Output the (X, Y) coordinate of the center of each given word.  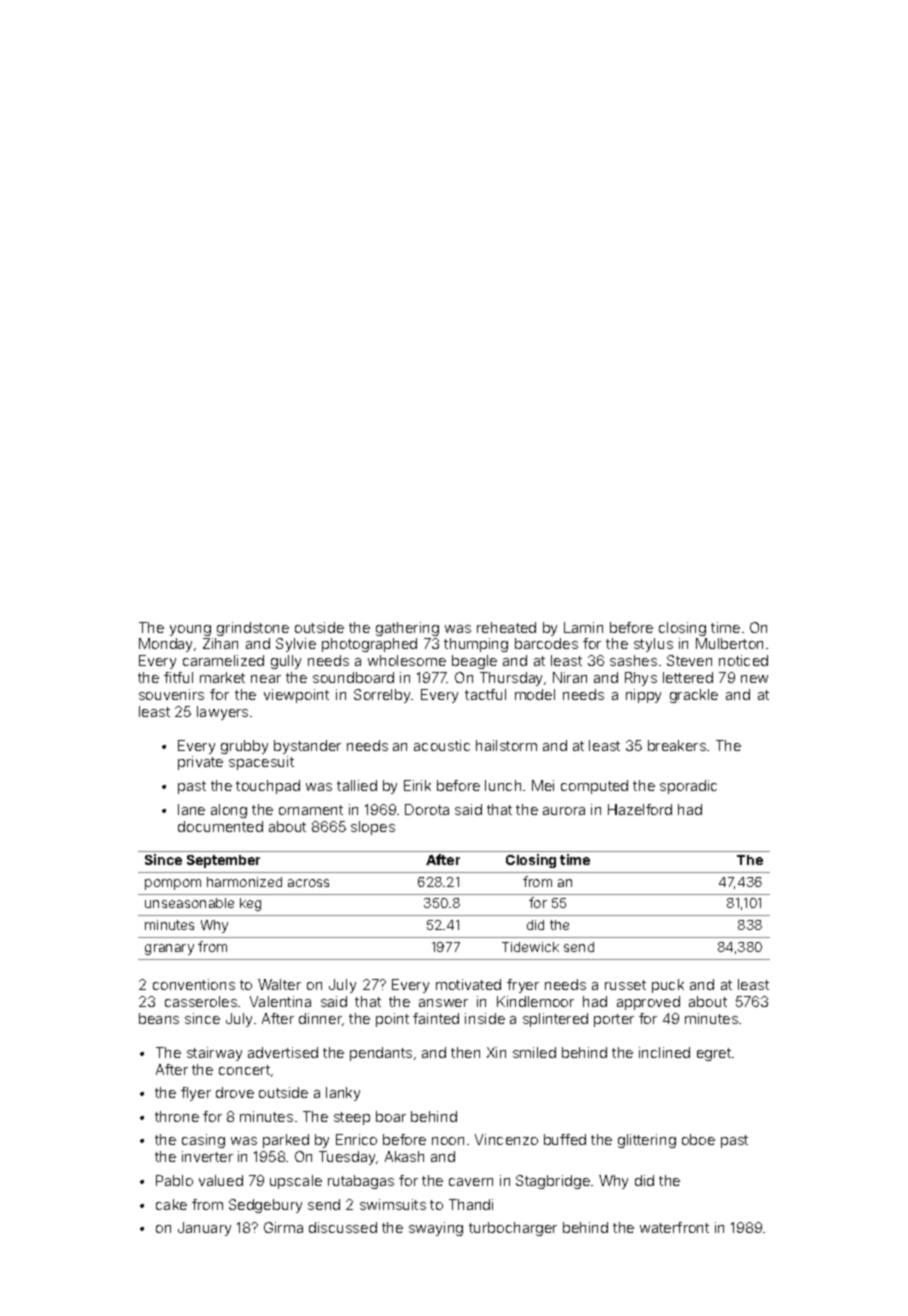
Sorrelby (382, 696)
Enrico (356, 1139)
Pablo (174, 1180)
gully (286, 662)
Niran (570, 677)
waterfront (674, 1227)
